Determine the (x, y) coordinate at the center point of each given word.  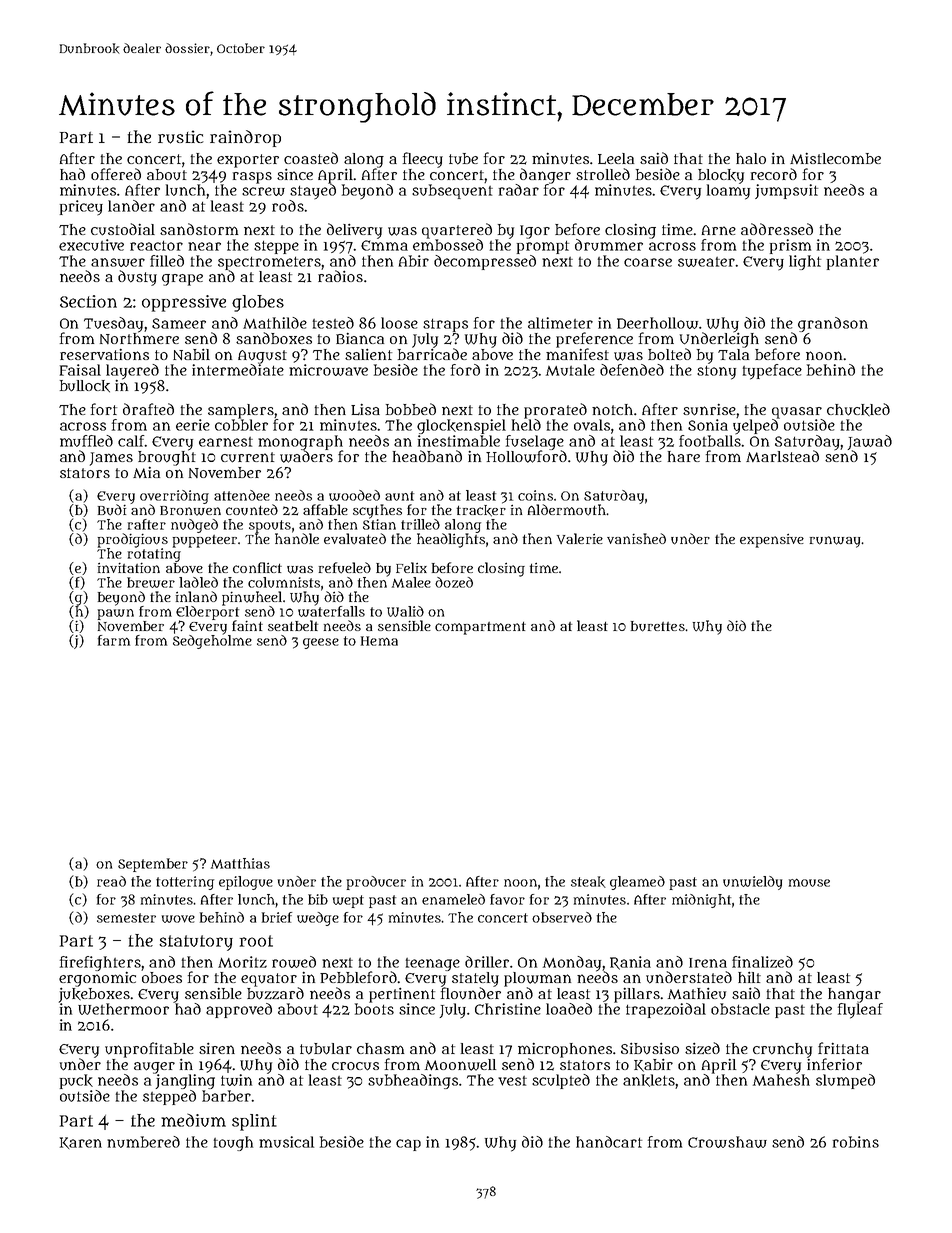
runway (835, 542)
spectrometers (270, 263)
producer (376, 883)
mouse (809, 882)
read (111, 881)
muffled (86, 441)
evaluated (355, 539)
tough (233, 1143)
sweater (706, 262)
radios (340, 276)
